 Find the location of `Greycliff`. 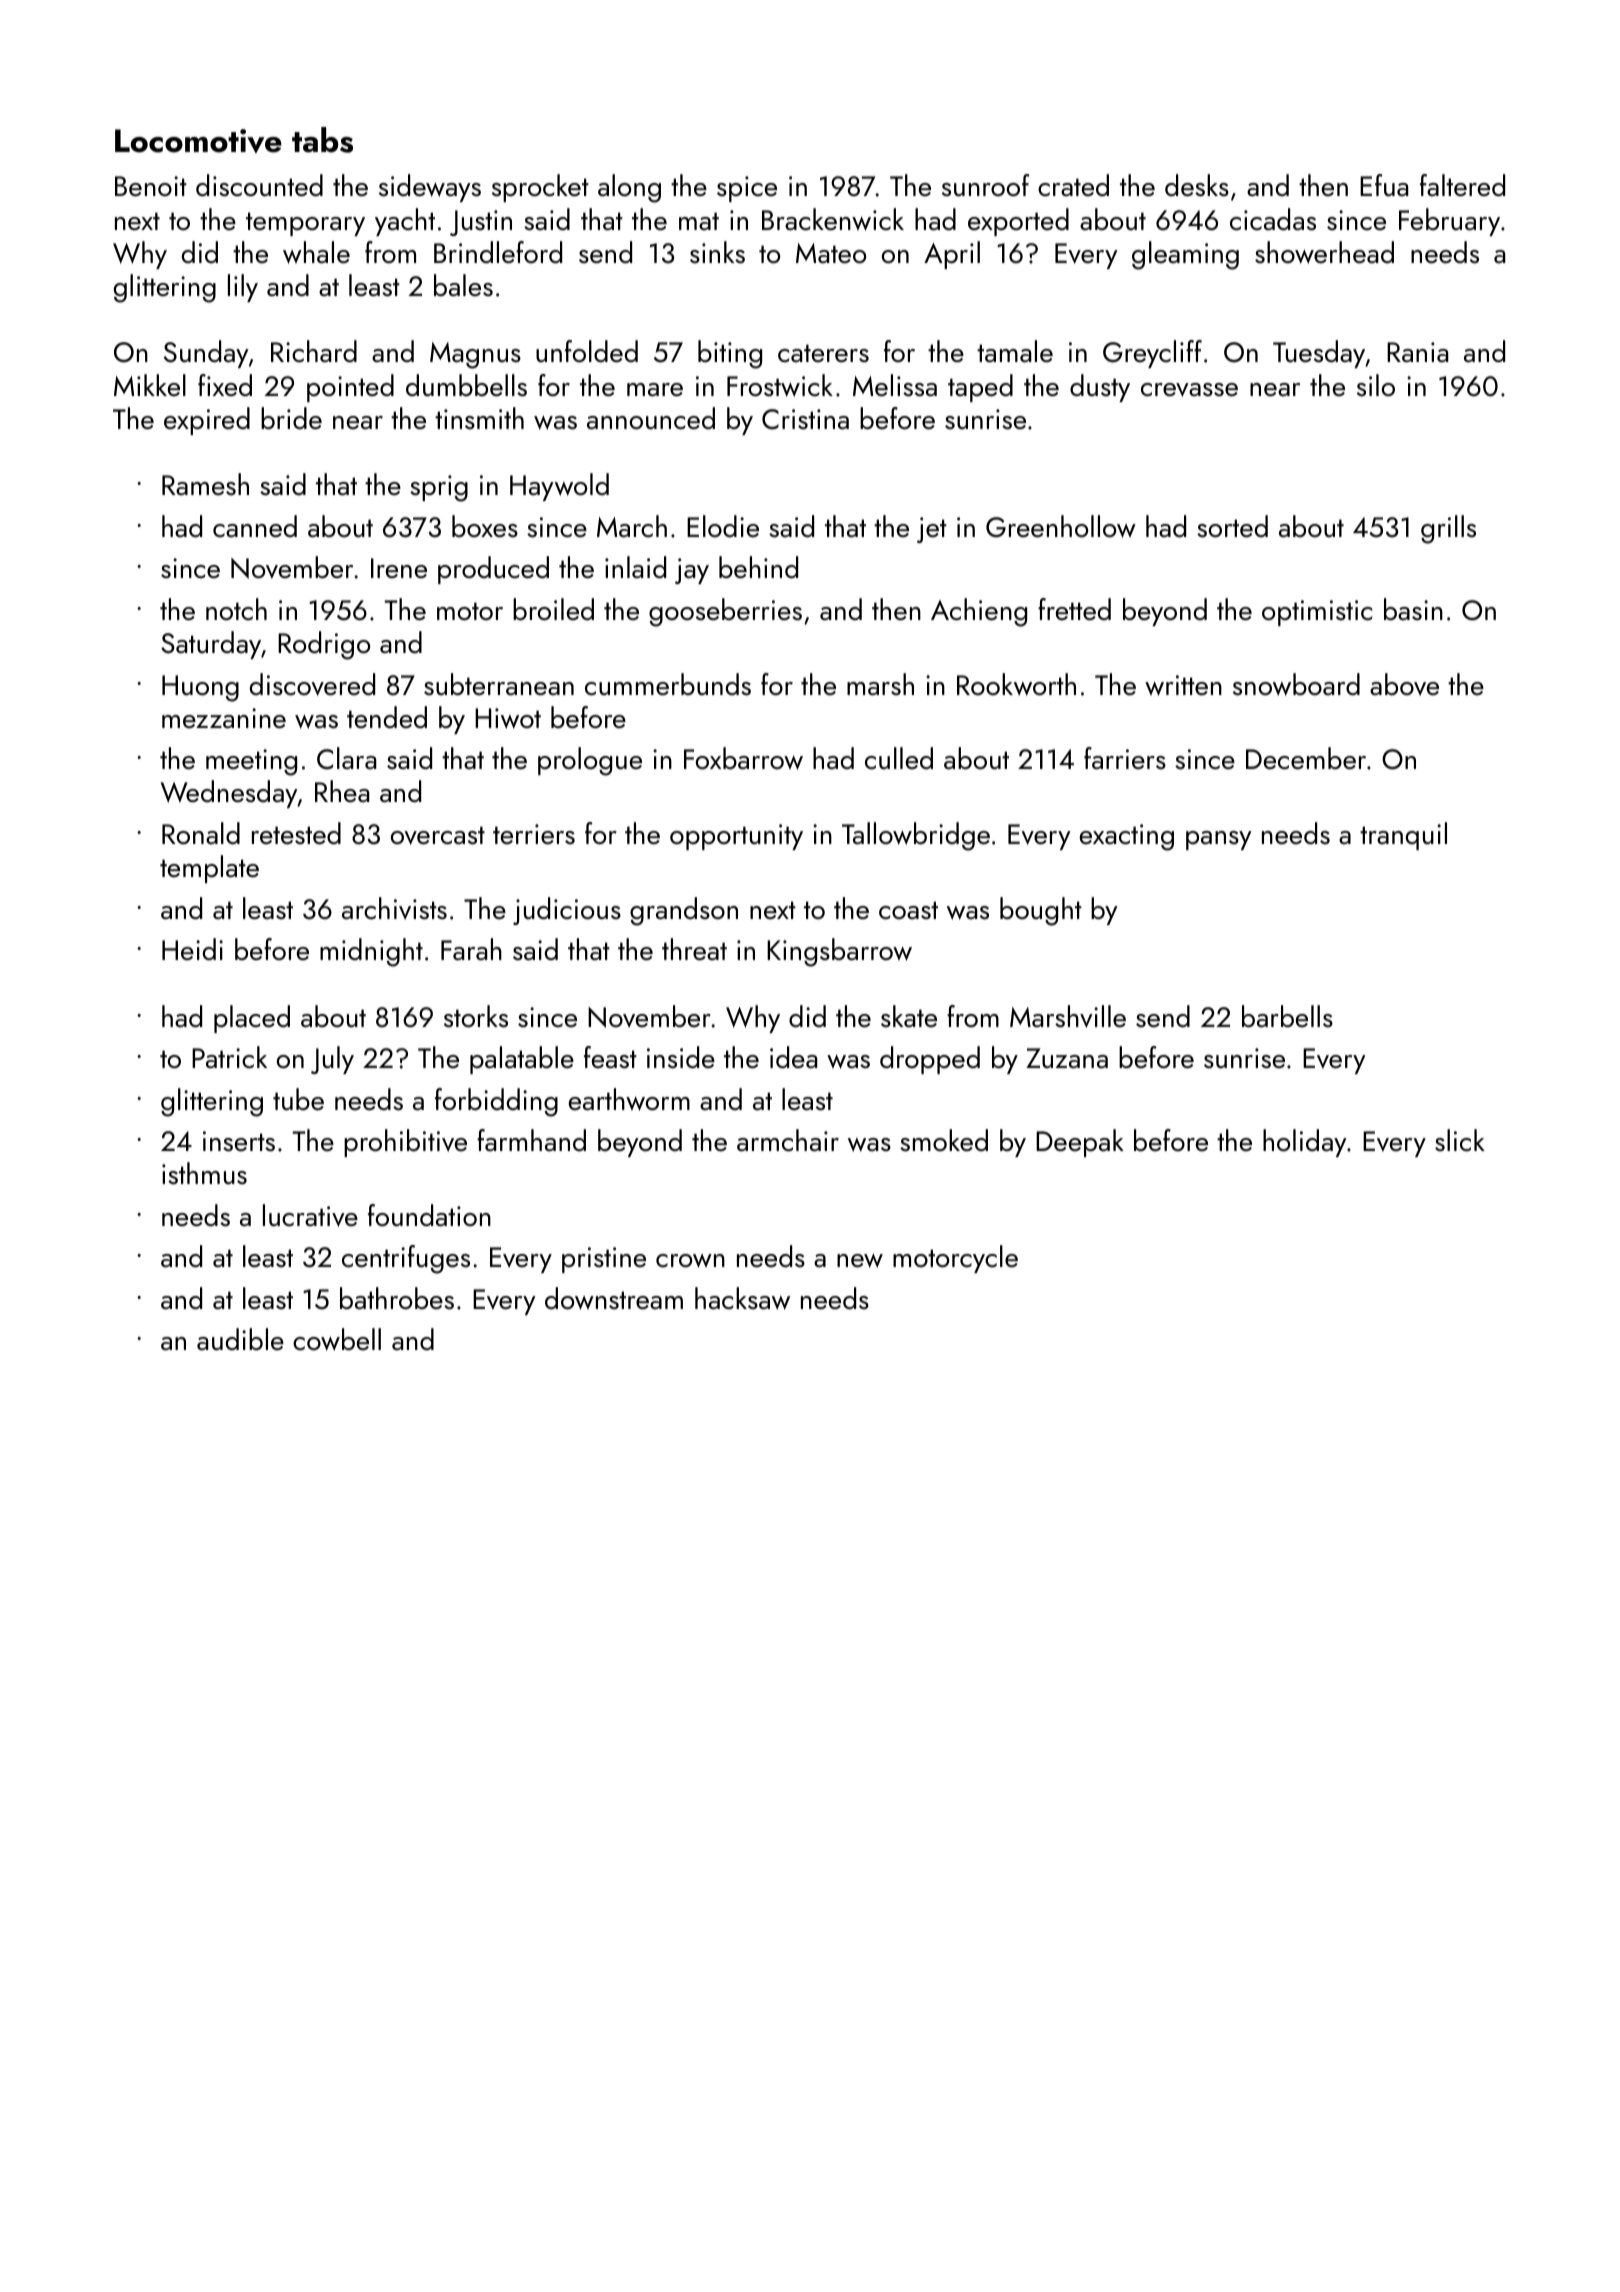

Greycliff is located at coordinates (1152, 354).
